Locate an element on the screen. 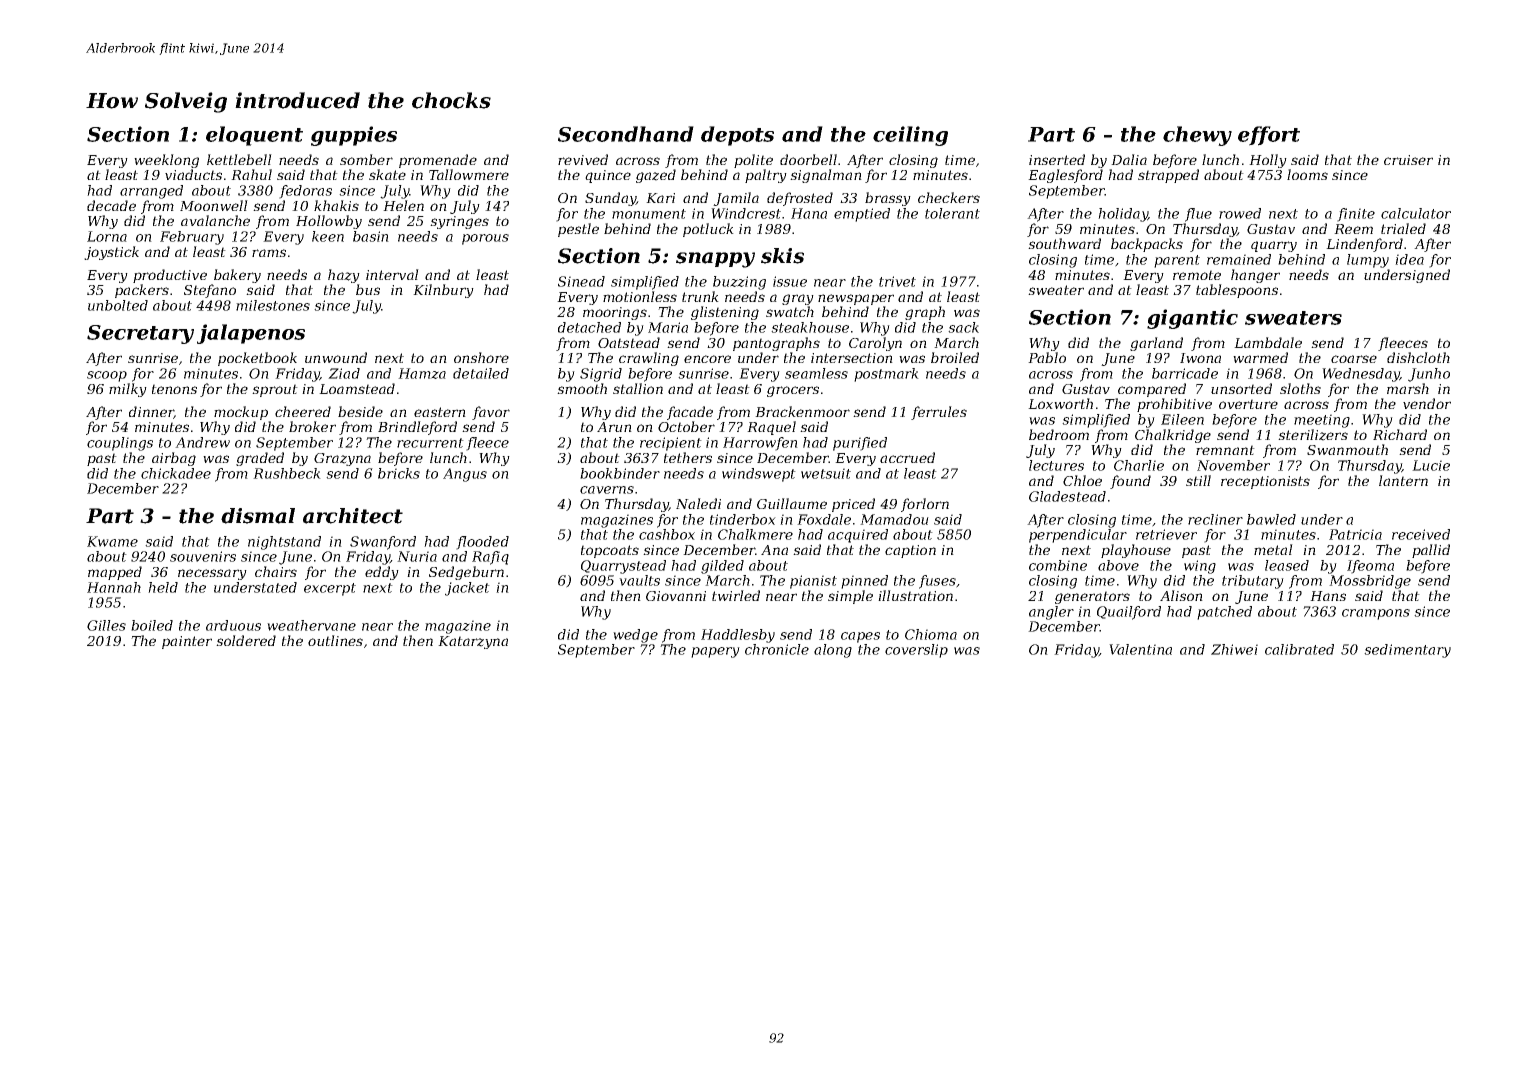 The width and height of the screenshot is (1538, 1087). glistening is located at coordinates (725, 313).
